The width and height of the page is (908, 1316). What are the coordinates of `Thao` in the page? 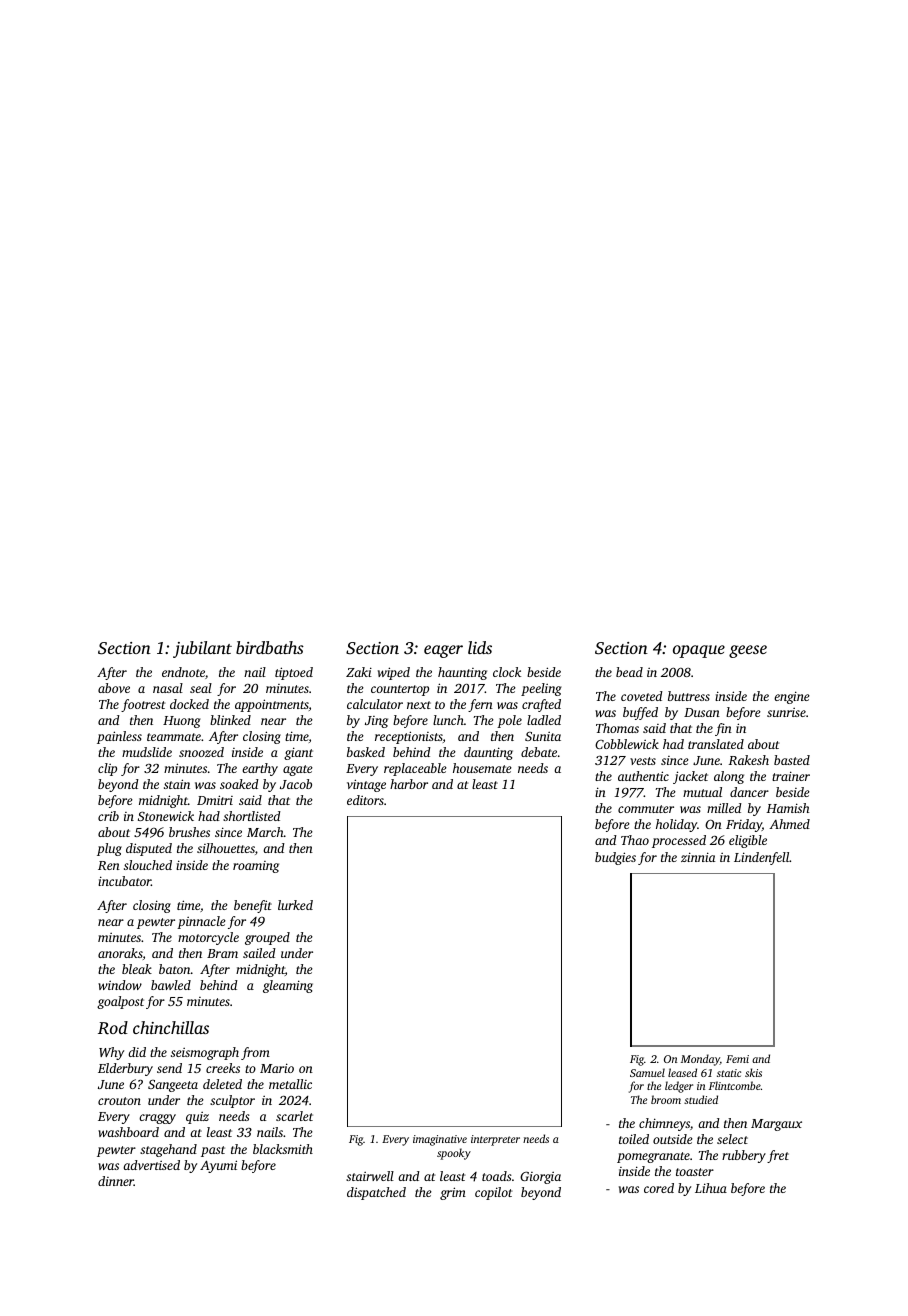 It's located at (635, 840).
